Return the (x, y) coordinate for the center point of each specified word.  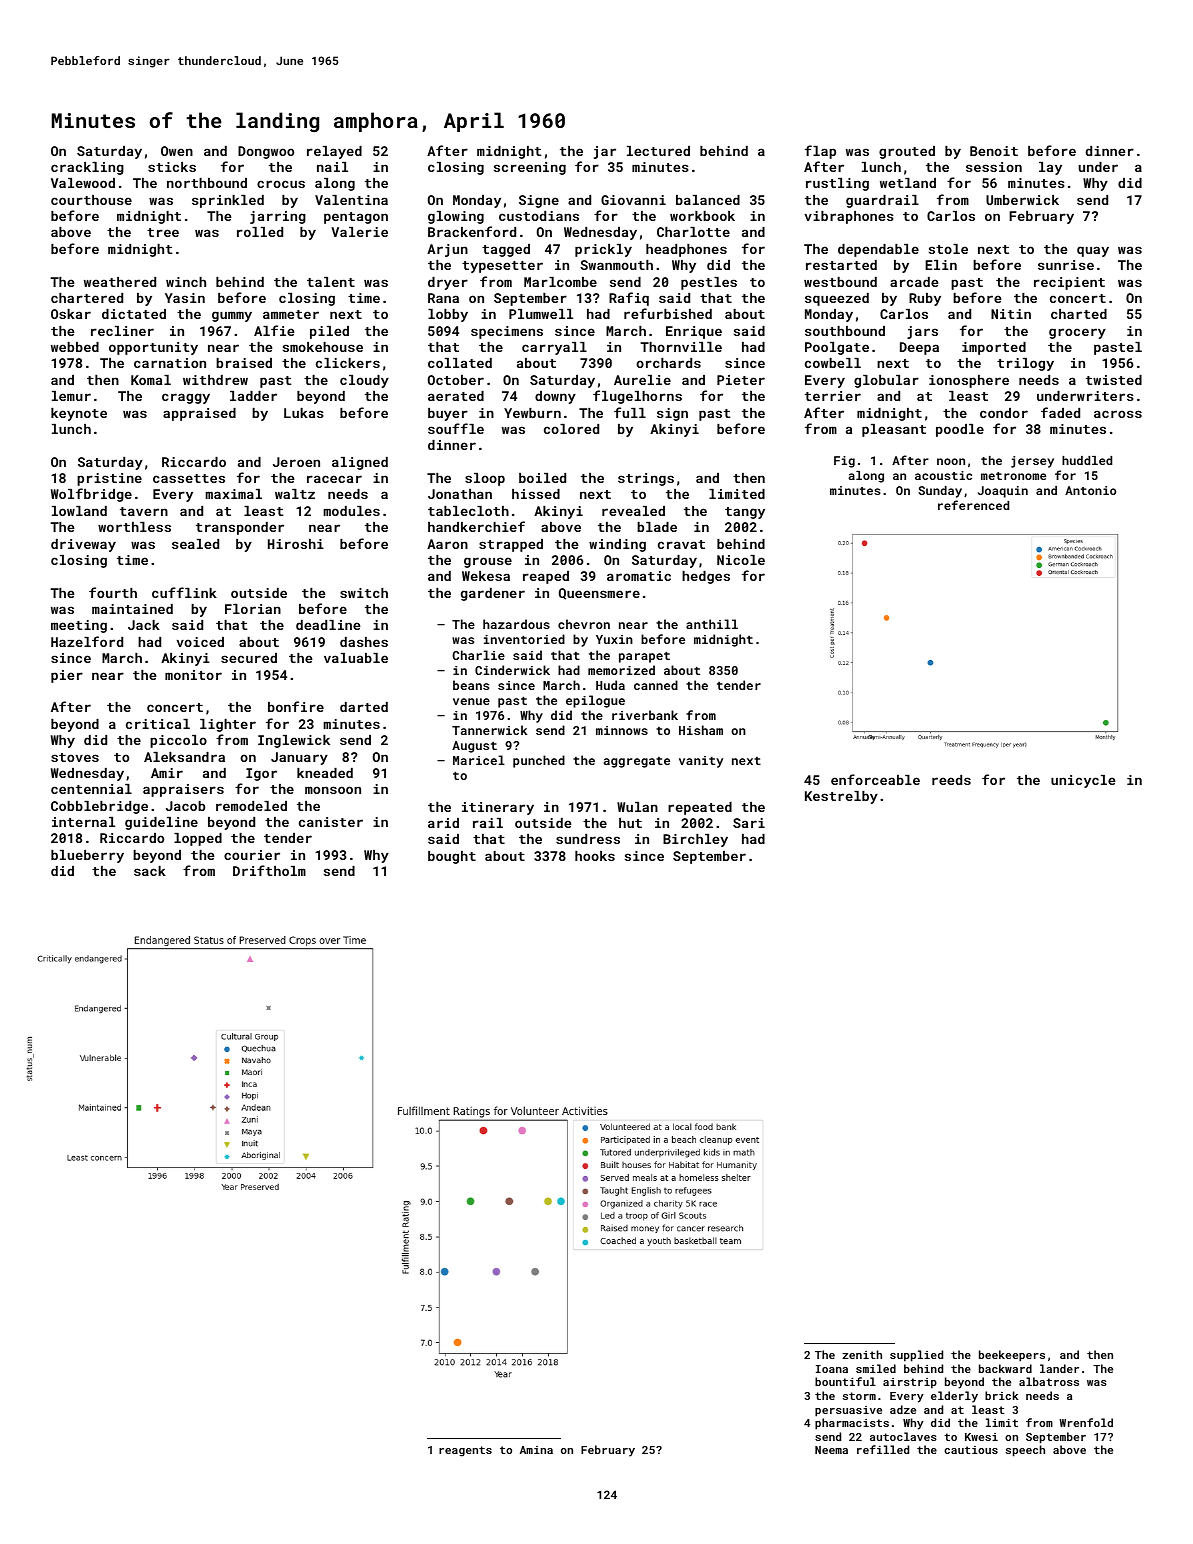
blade (657, 527)
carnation (170, 363)
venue (471, 701)
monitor (193, 675)
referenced (973, 505)
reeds (951, 780)
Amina (536, 1450)
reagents (465, 1451)
